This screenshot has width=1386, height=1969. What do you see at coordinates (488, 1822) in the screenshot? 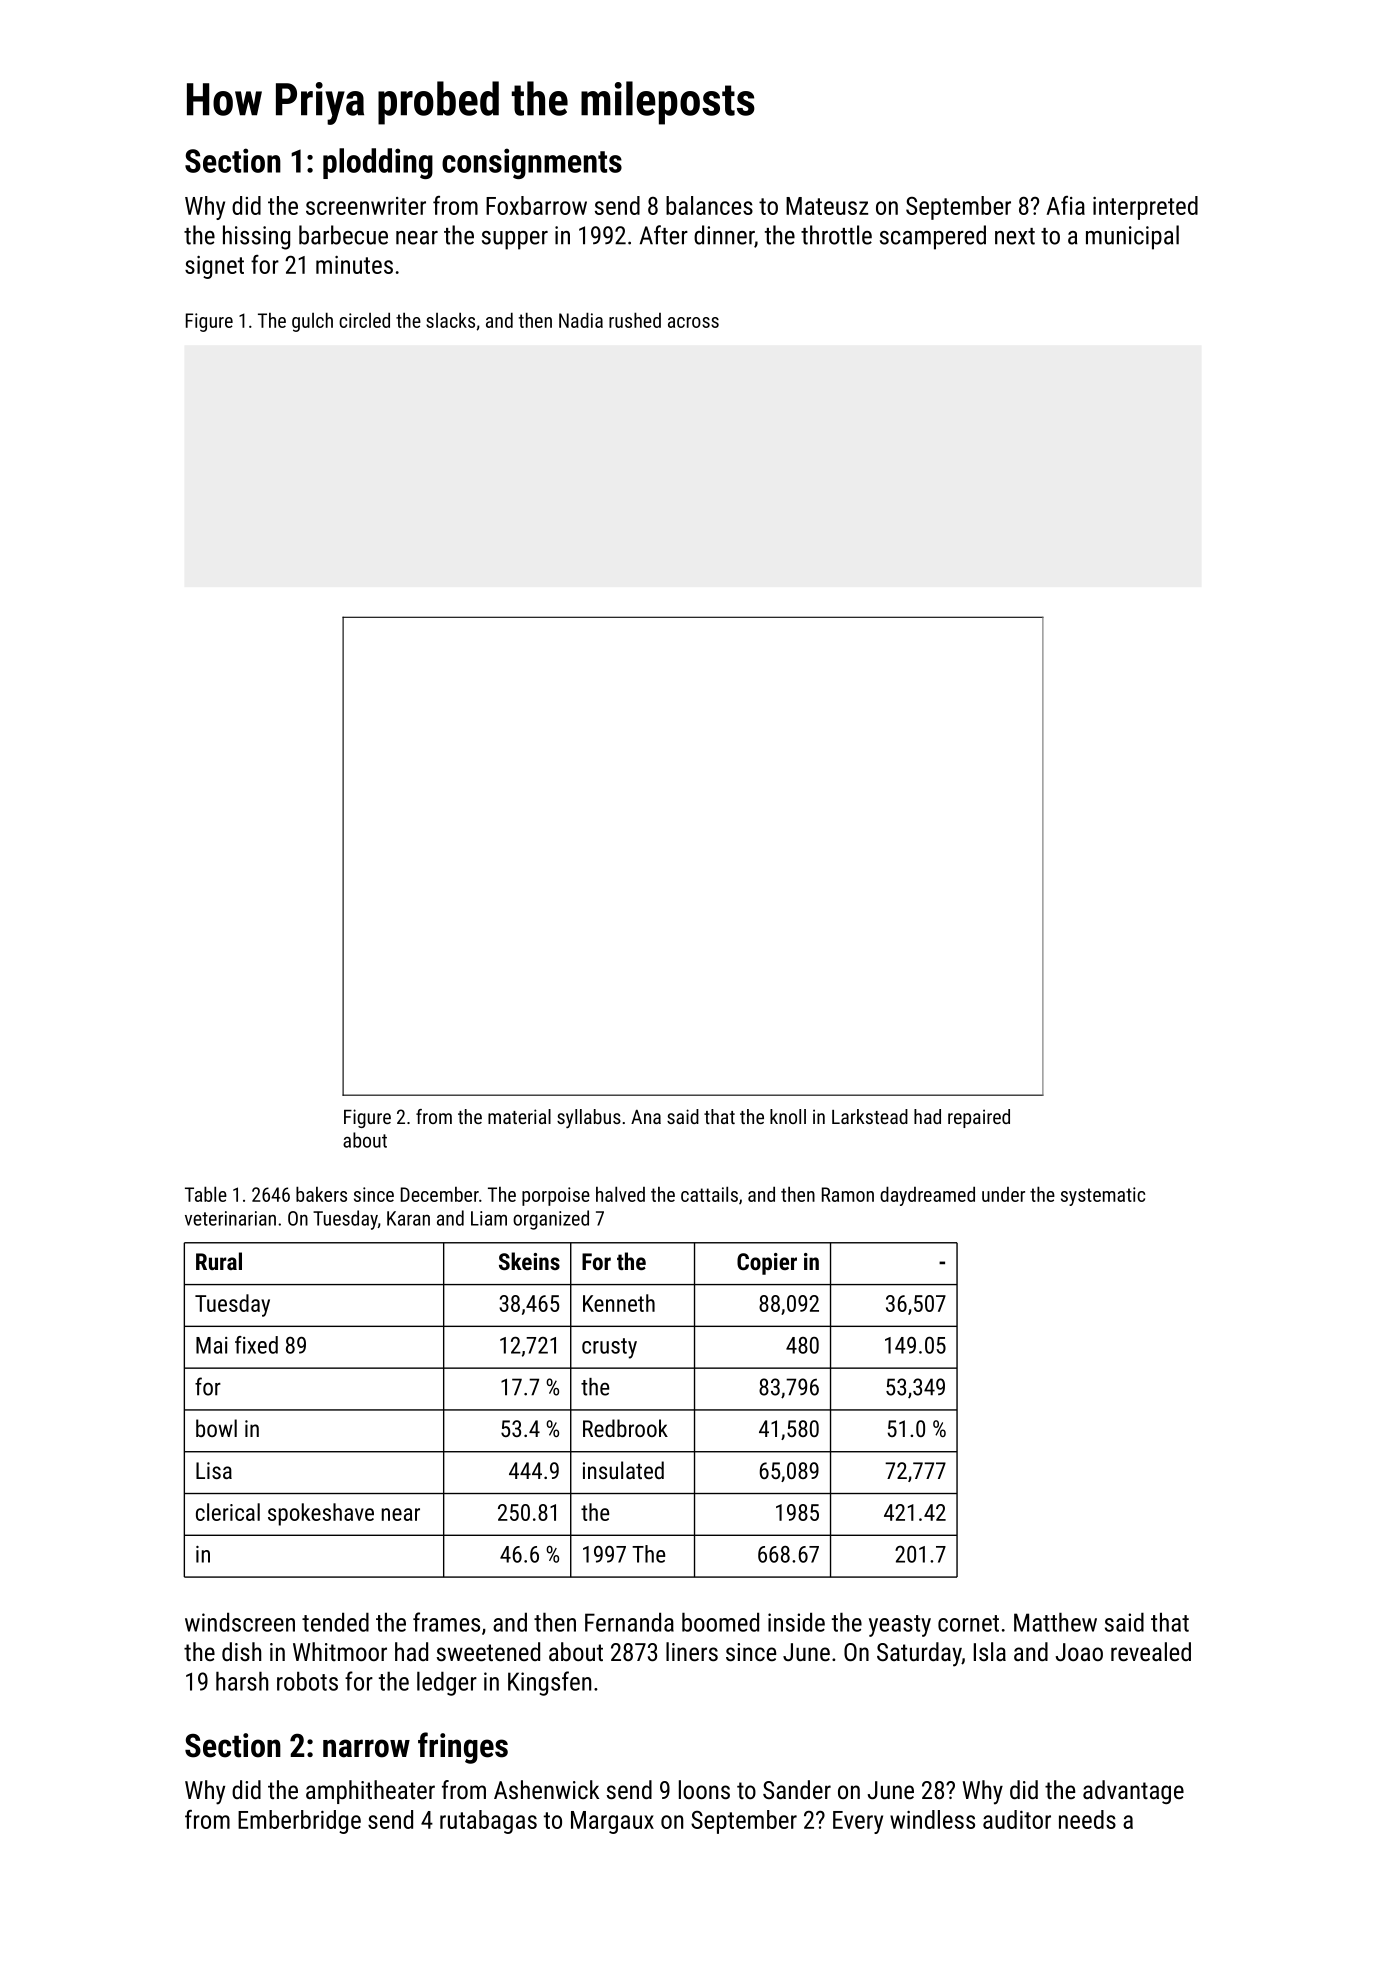
I see `rutabagas` at bounding box center [488, 1822].
